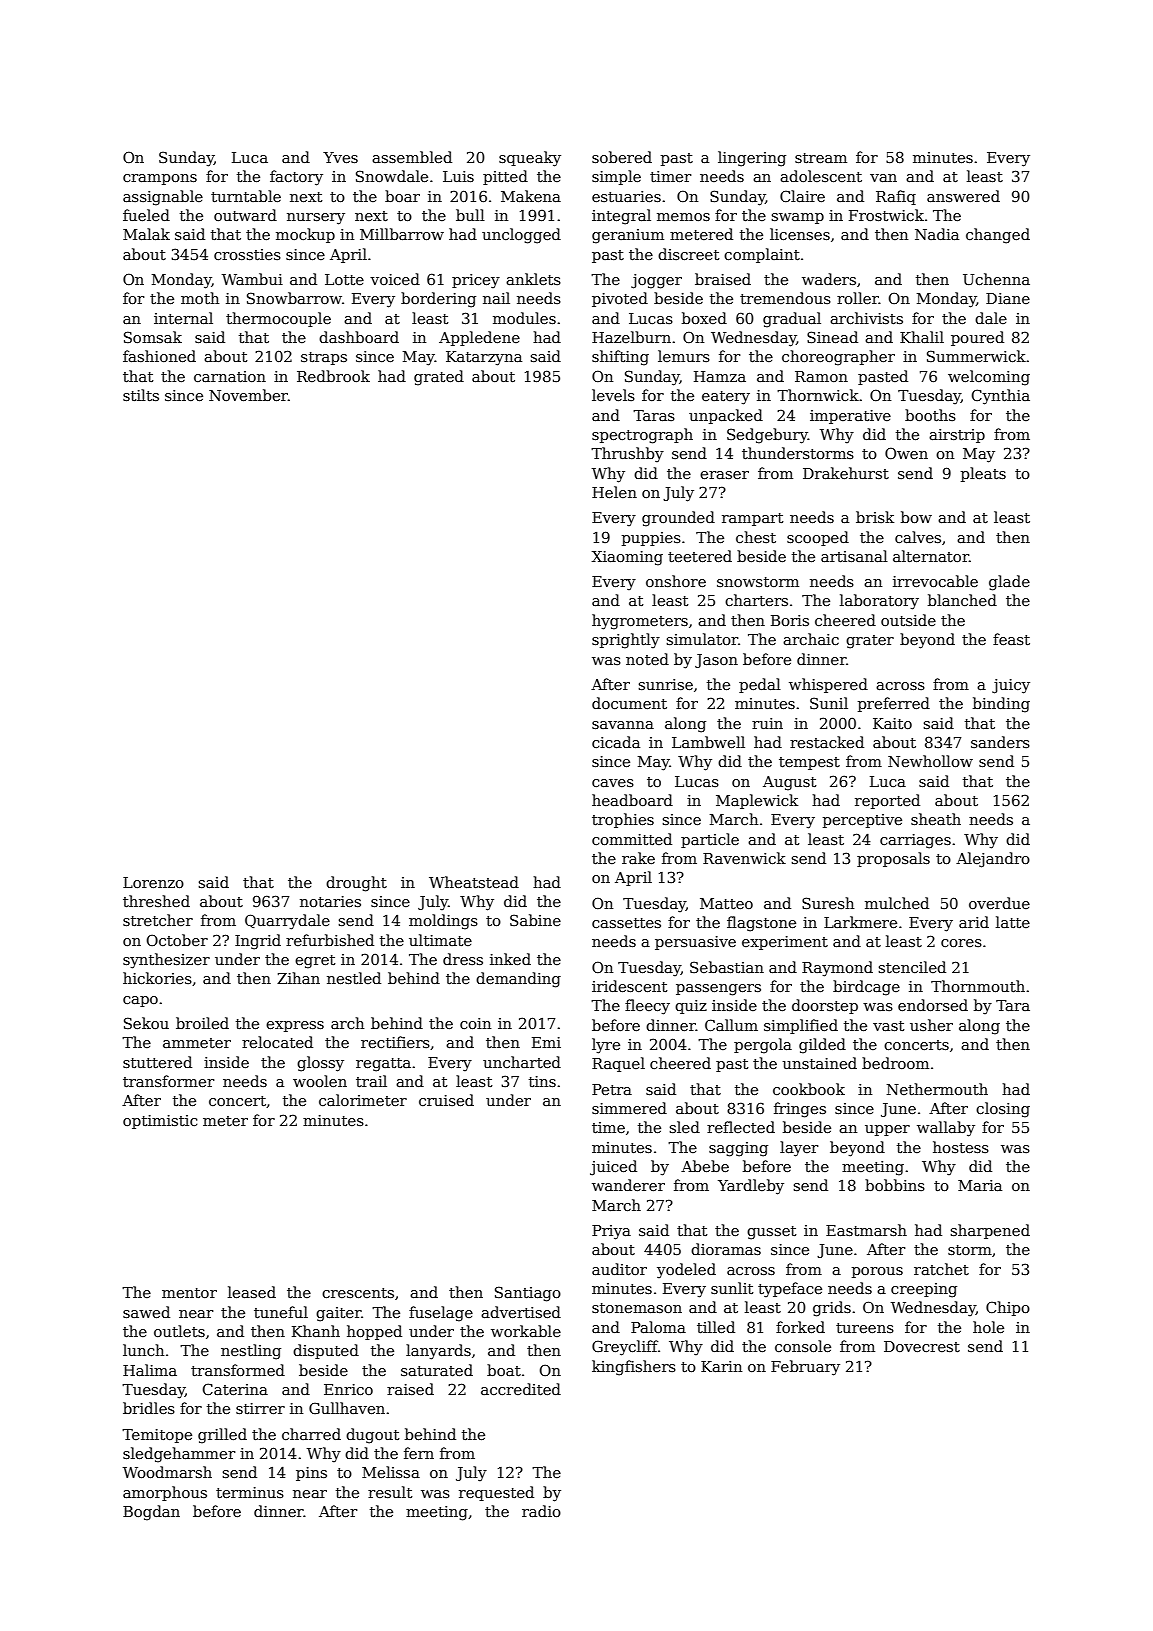 Image resolution: width=1153 pixels, height=1631 pixels. What do you see at coordinates (627, 558) in the document?
I see `Xiaoming` at bounding box center [627, 558].
